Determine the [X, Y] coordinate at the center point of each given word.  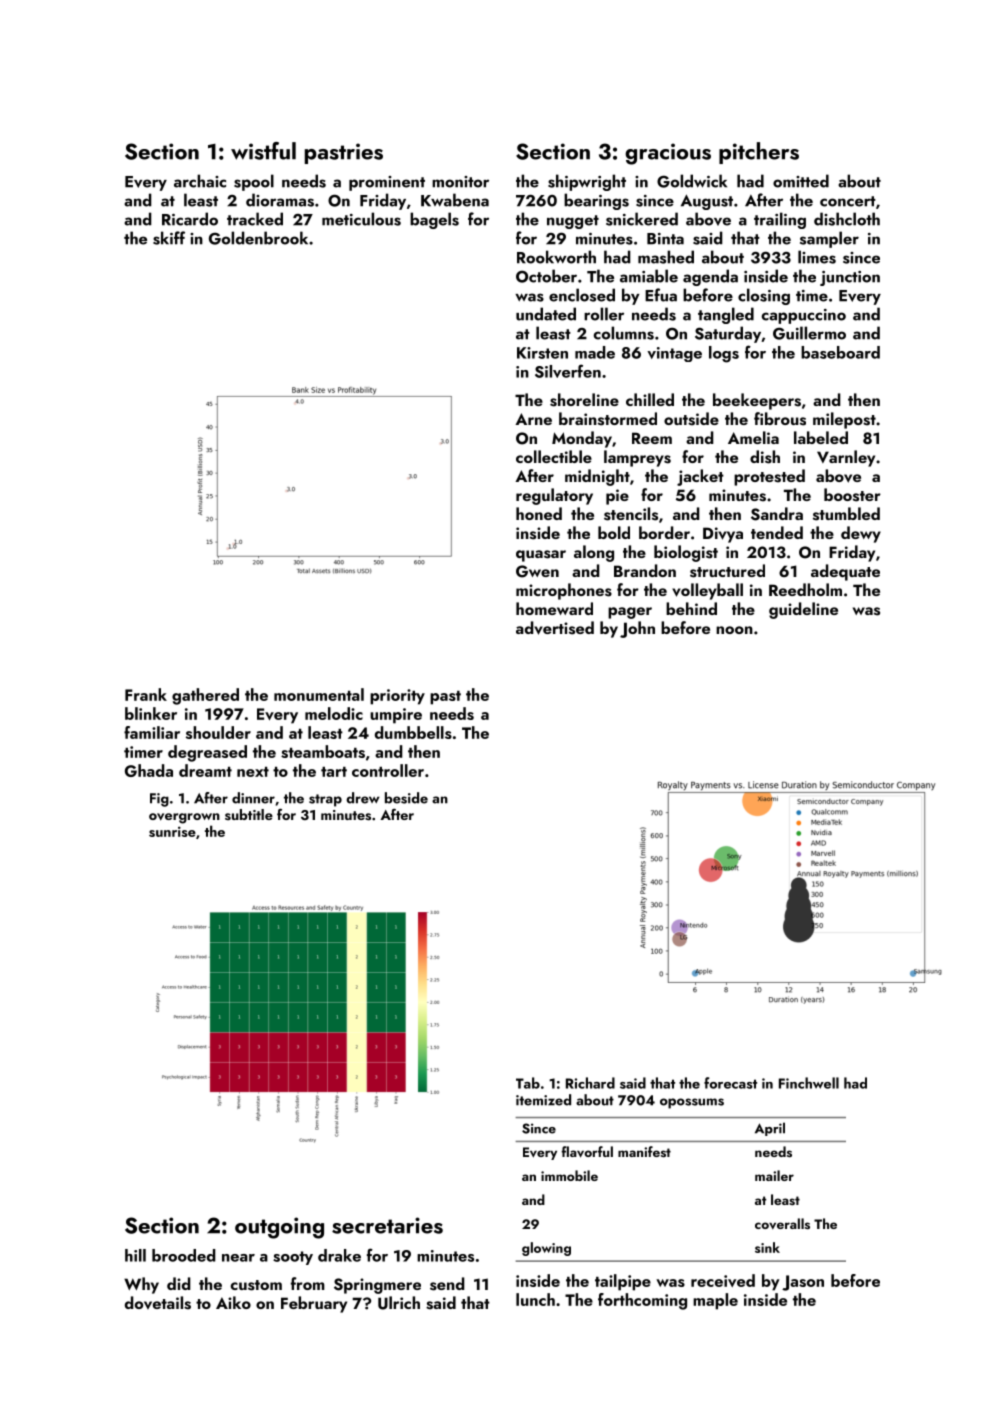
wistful [263, 151]
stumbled [846, 514]
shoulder [218, 732]
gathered [205, 696]
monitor [460, 182]
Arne [533, 419]
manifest [644, 1151]
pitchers [759, 153]
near [238, 1258]
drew [363, 798]
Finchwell [809, 1083]
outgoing [279, 1228]
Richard [590, 1083]
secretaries [387, 1225]
